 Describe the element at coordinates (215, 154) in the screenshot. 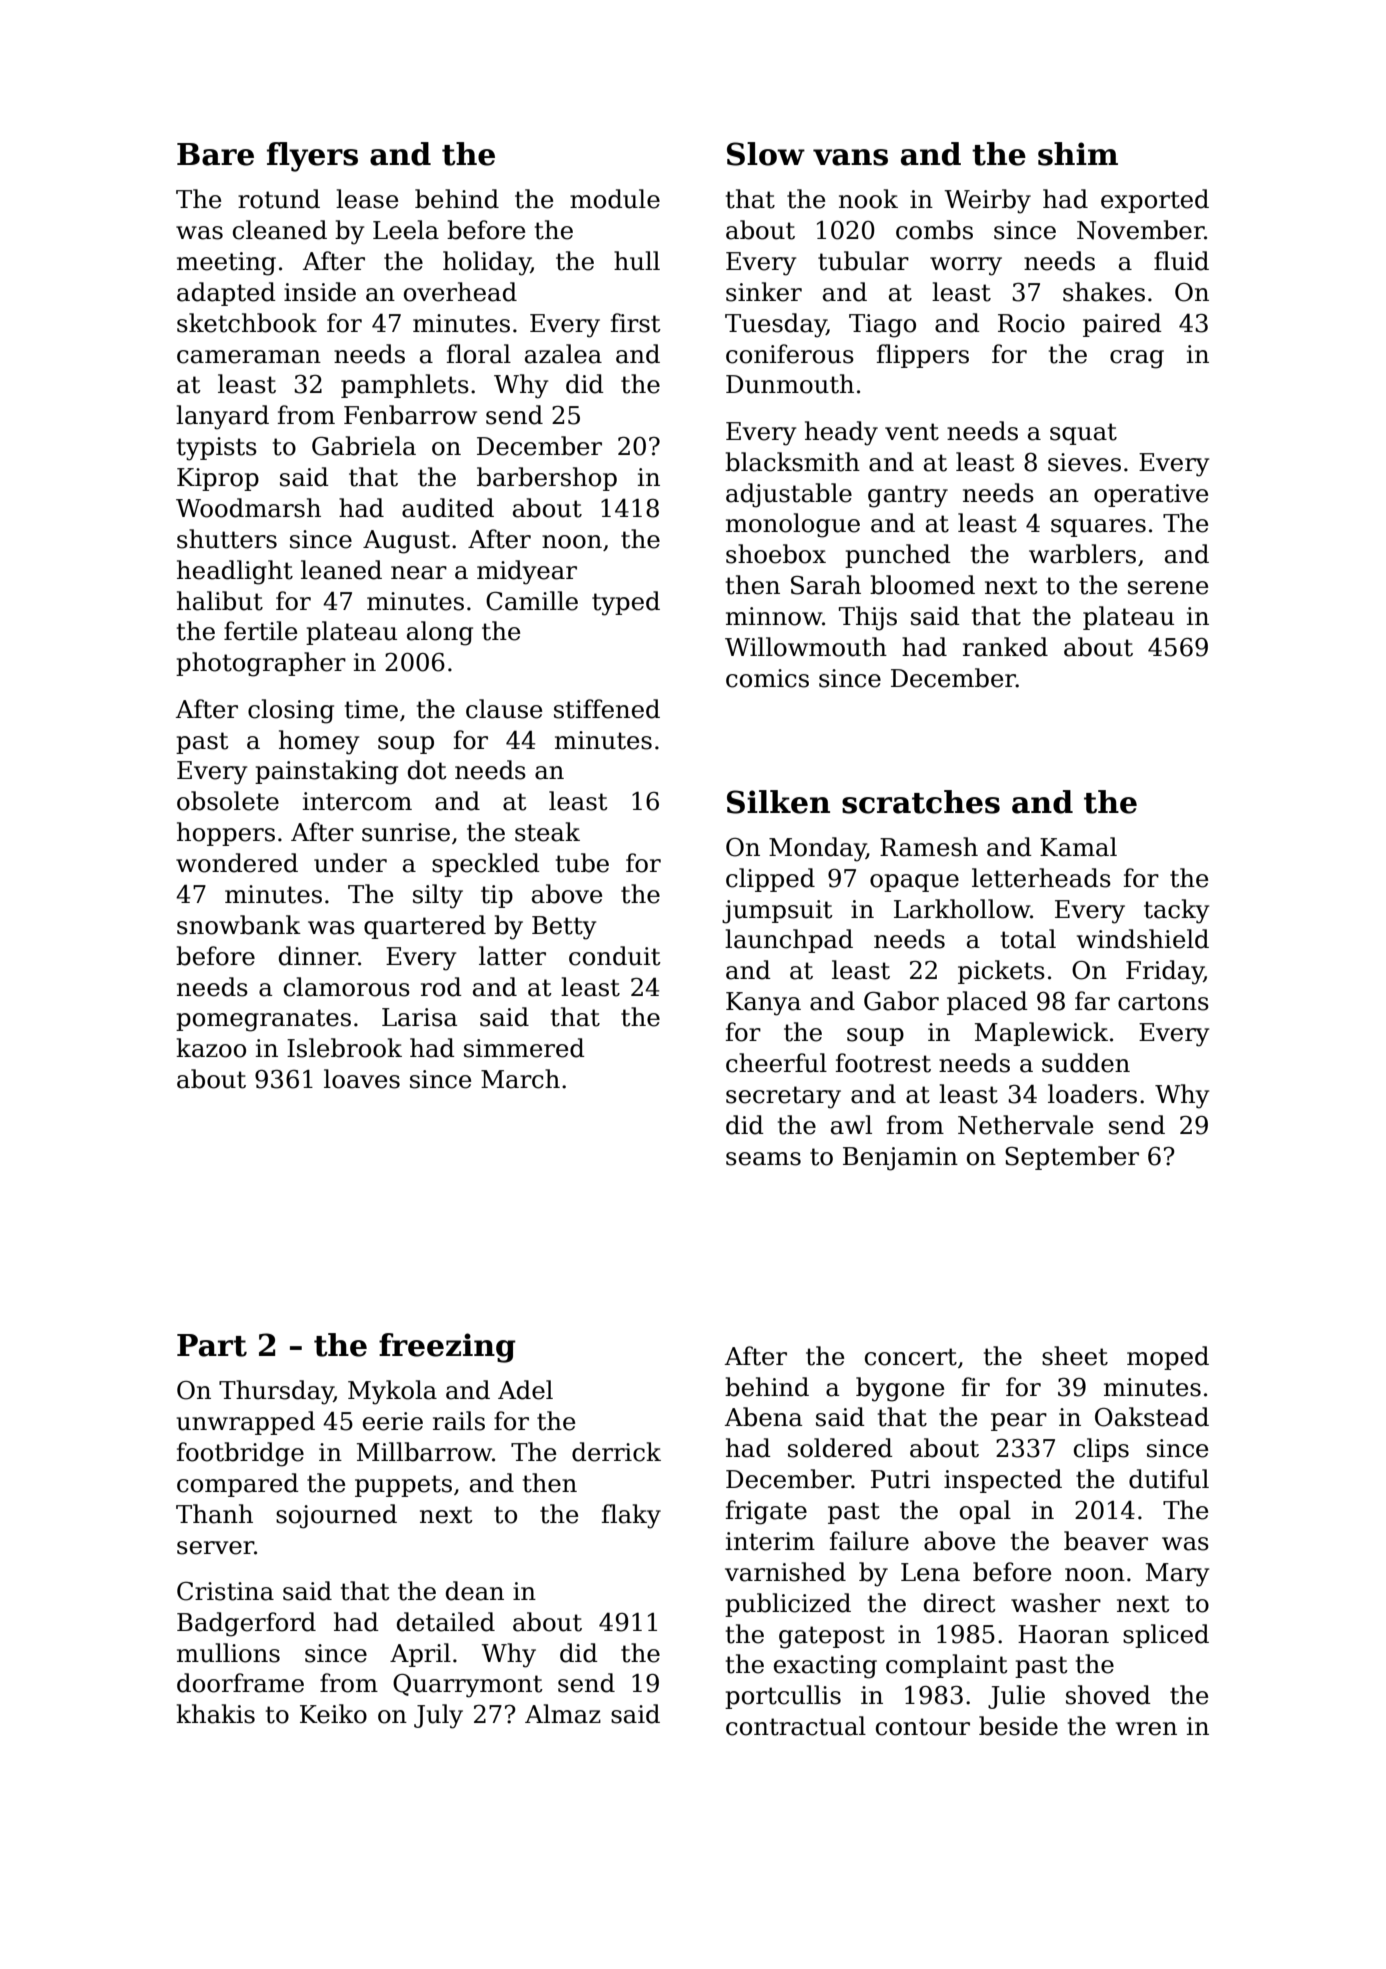

I see `Bare` at that location.
